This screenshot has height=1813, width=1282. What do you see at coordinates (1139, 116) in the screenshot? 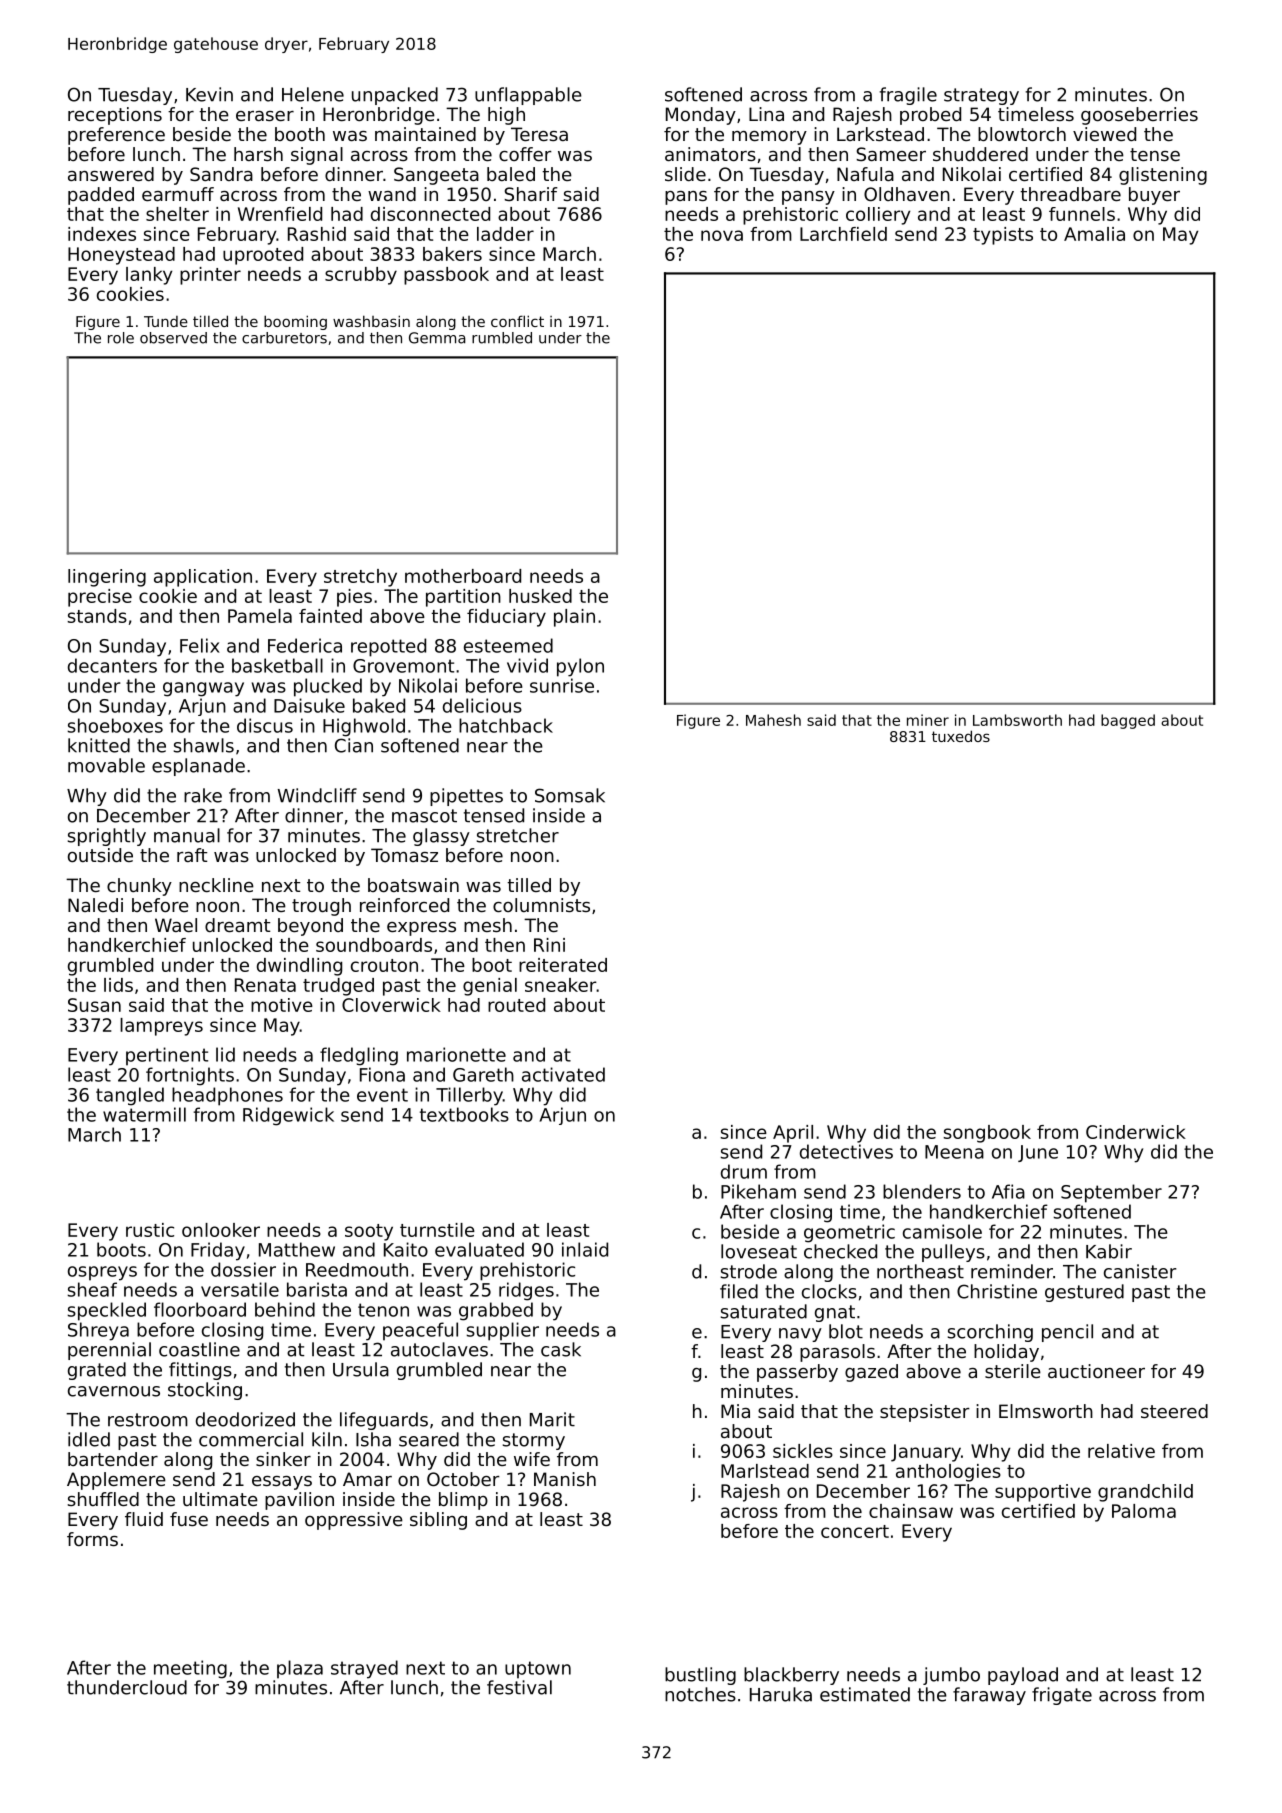
I see `gooseberries` at bounding box center [1139, 116].
